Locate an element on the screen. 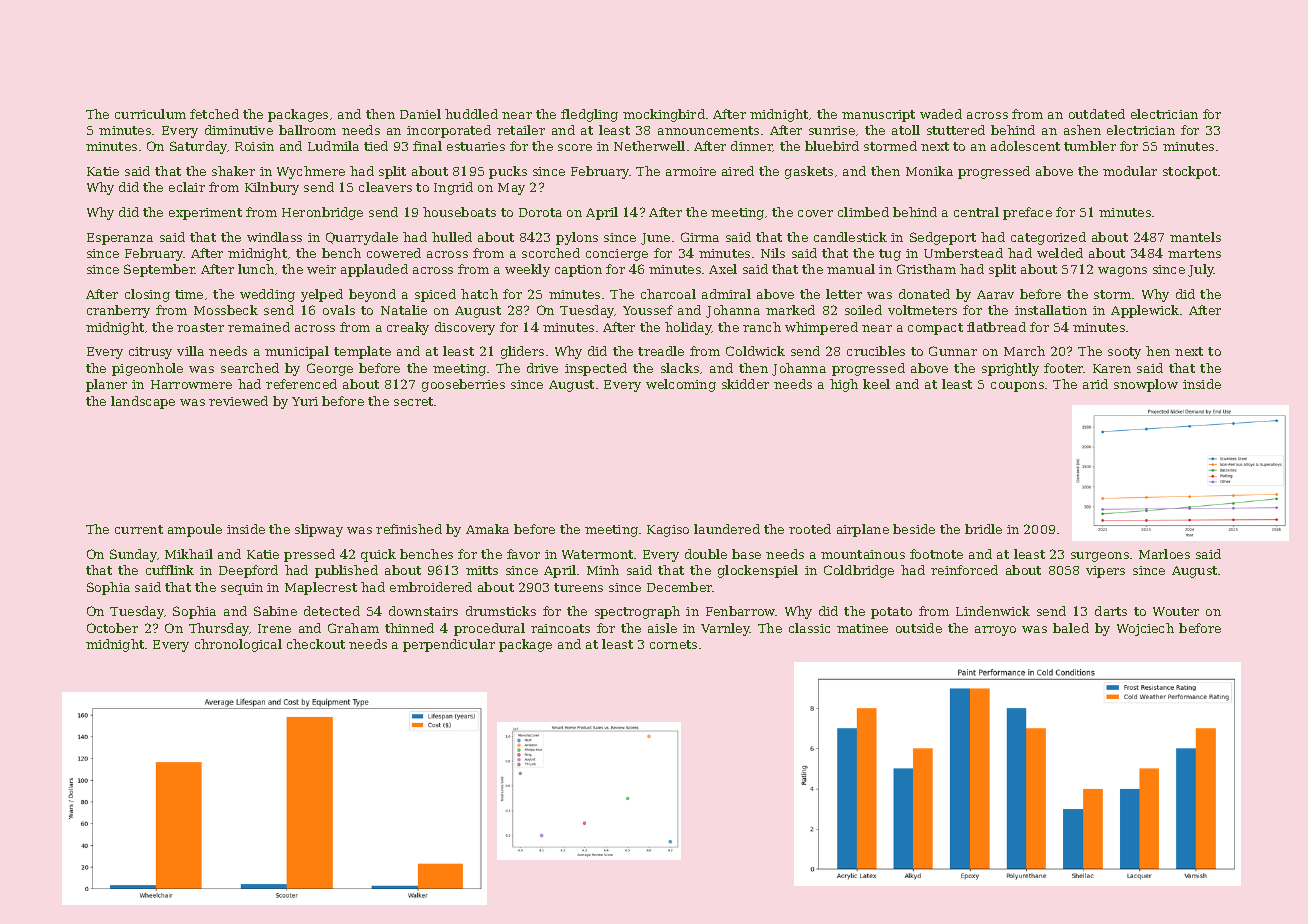 This screenshot has height=924, width=1308. estuaries is located at coordinates (476, 146).
